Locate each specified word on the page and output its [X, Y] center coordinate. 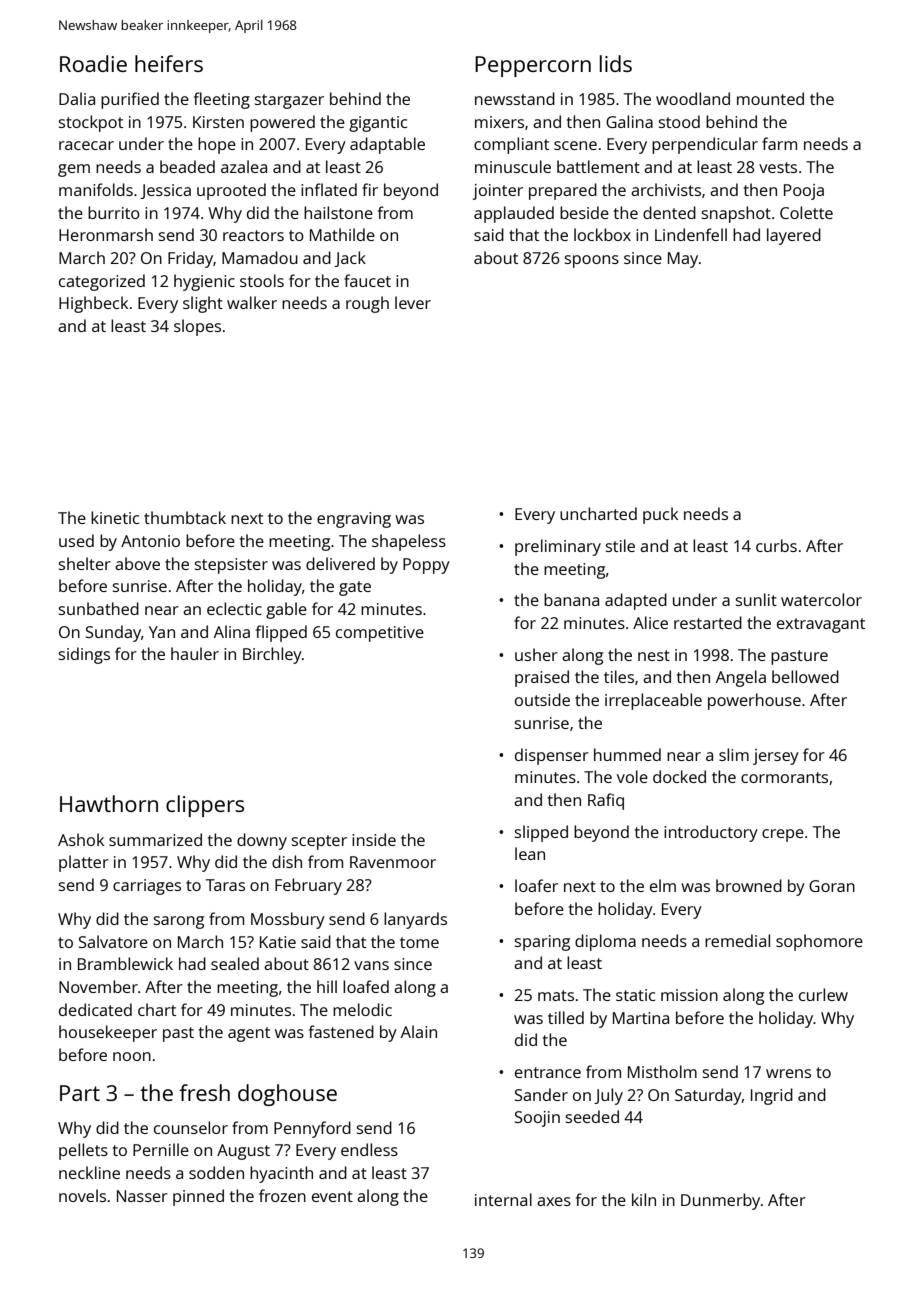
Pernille [161, 1149]
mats [556, 995]
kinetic [115, 517]
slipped [541, 833]
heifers [169, 63]
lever [413, 302]
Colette [806, 212]
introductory [711, 833]
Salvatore [113, 941]
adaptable [387, 145]
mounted [770, 98]
